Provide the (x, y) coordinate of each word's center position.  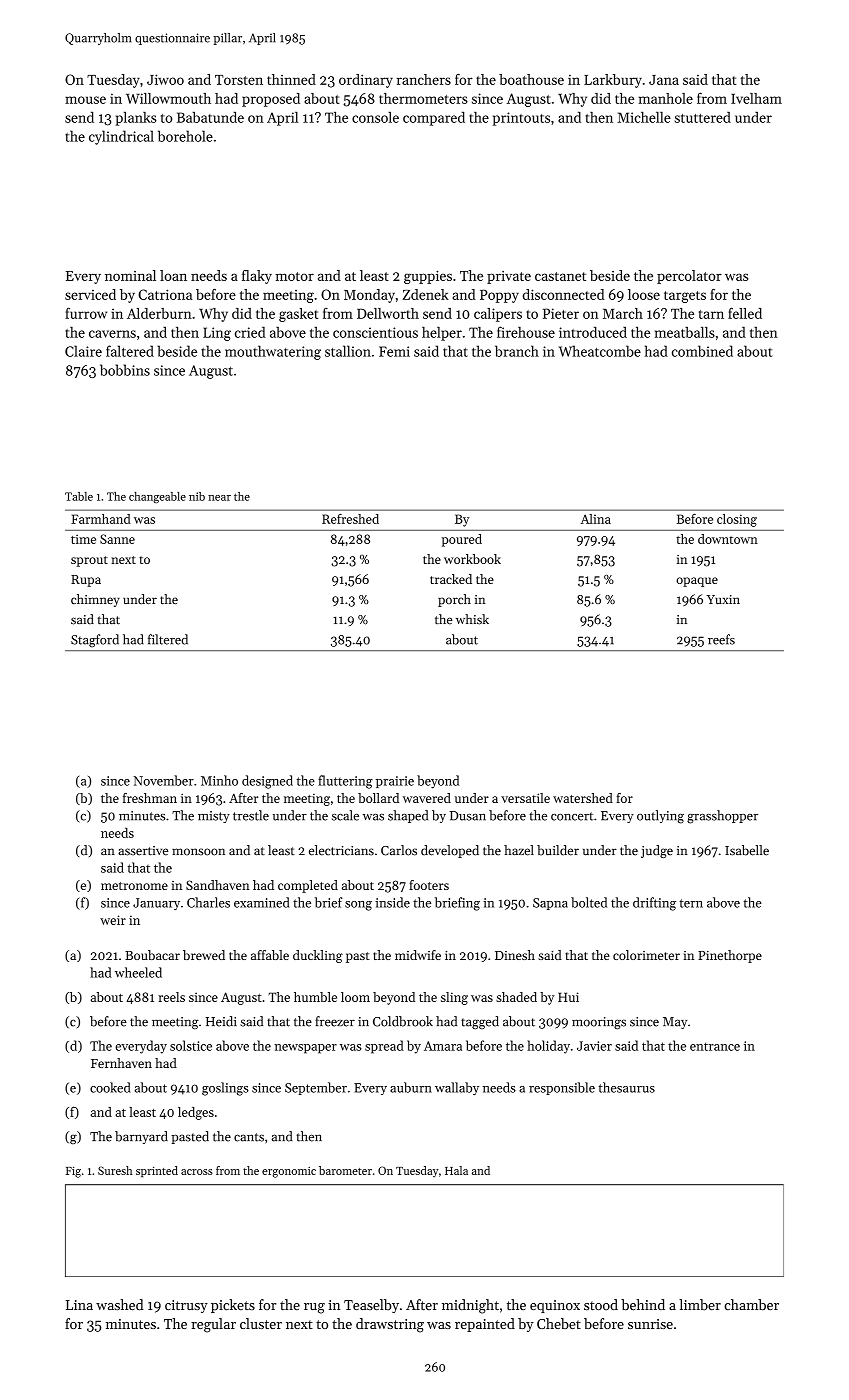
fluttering (345, 782)
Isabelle (747, 850)
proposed (271, 100)
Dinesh (515, 955)
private (509, 277)
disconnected (563, 294)
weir (113, 920)
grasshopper (722, 817)
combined (702, 351)
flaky (257, 277)
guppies (428, 277)
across (197, 1172)
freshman (150, 798)
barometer (345, 1170)
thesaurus (627, 1087)
